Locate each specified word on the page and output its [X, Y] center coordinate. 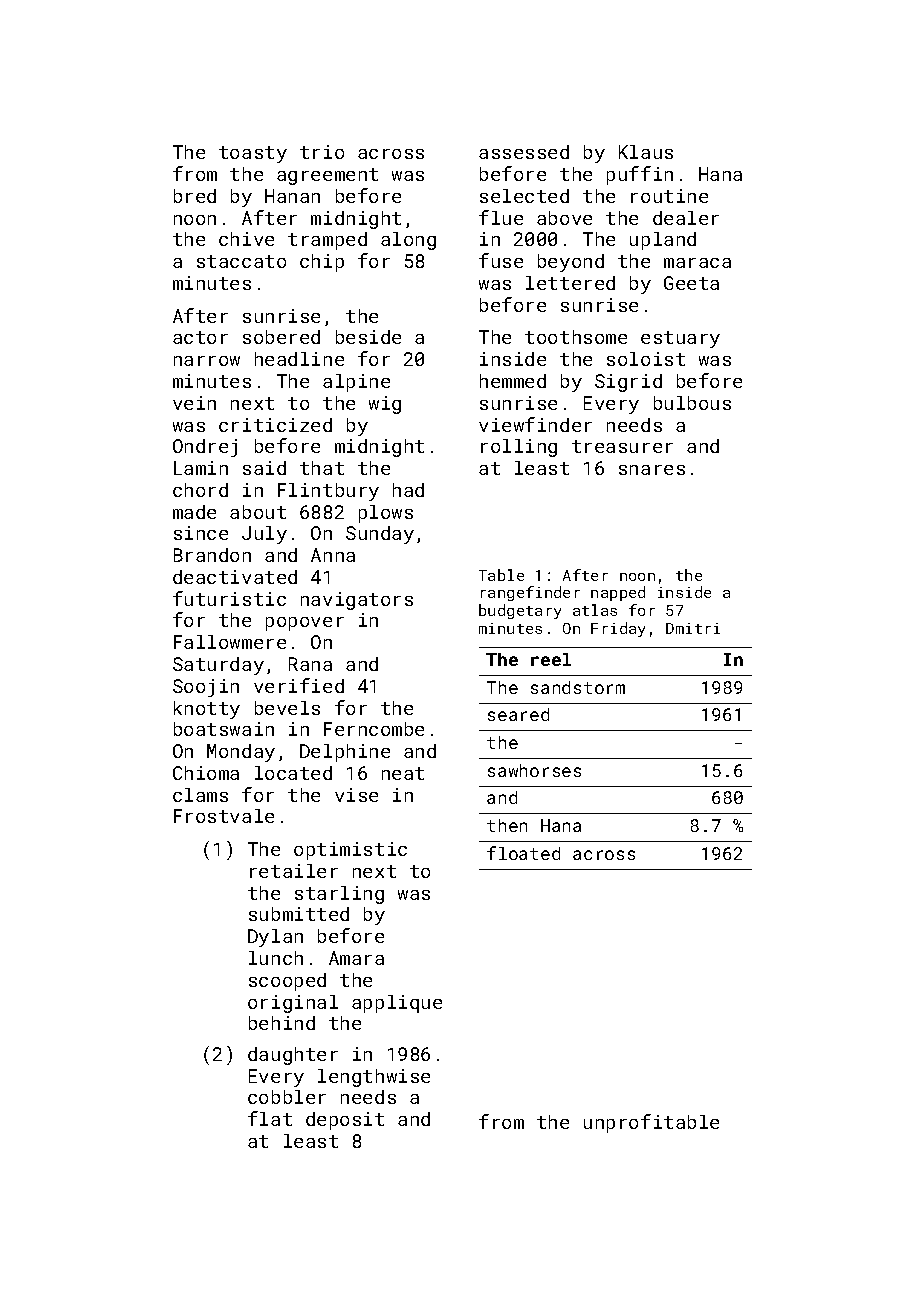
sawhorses [534, 770]
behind [282, 1023]
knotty [207, 710]
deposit [345, 1121]
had [408, 490]
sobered [281, 337]
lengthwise [374, 1078]
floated [523, 853]
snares [652, 470]
